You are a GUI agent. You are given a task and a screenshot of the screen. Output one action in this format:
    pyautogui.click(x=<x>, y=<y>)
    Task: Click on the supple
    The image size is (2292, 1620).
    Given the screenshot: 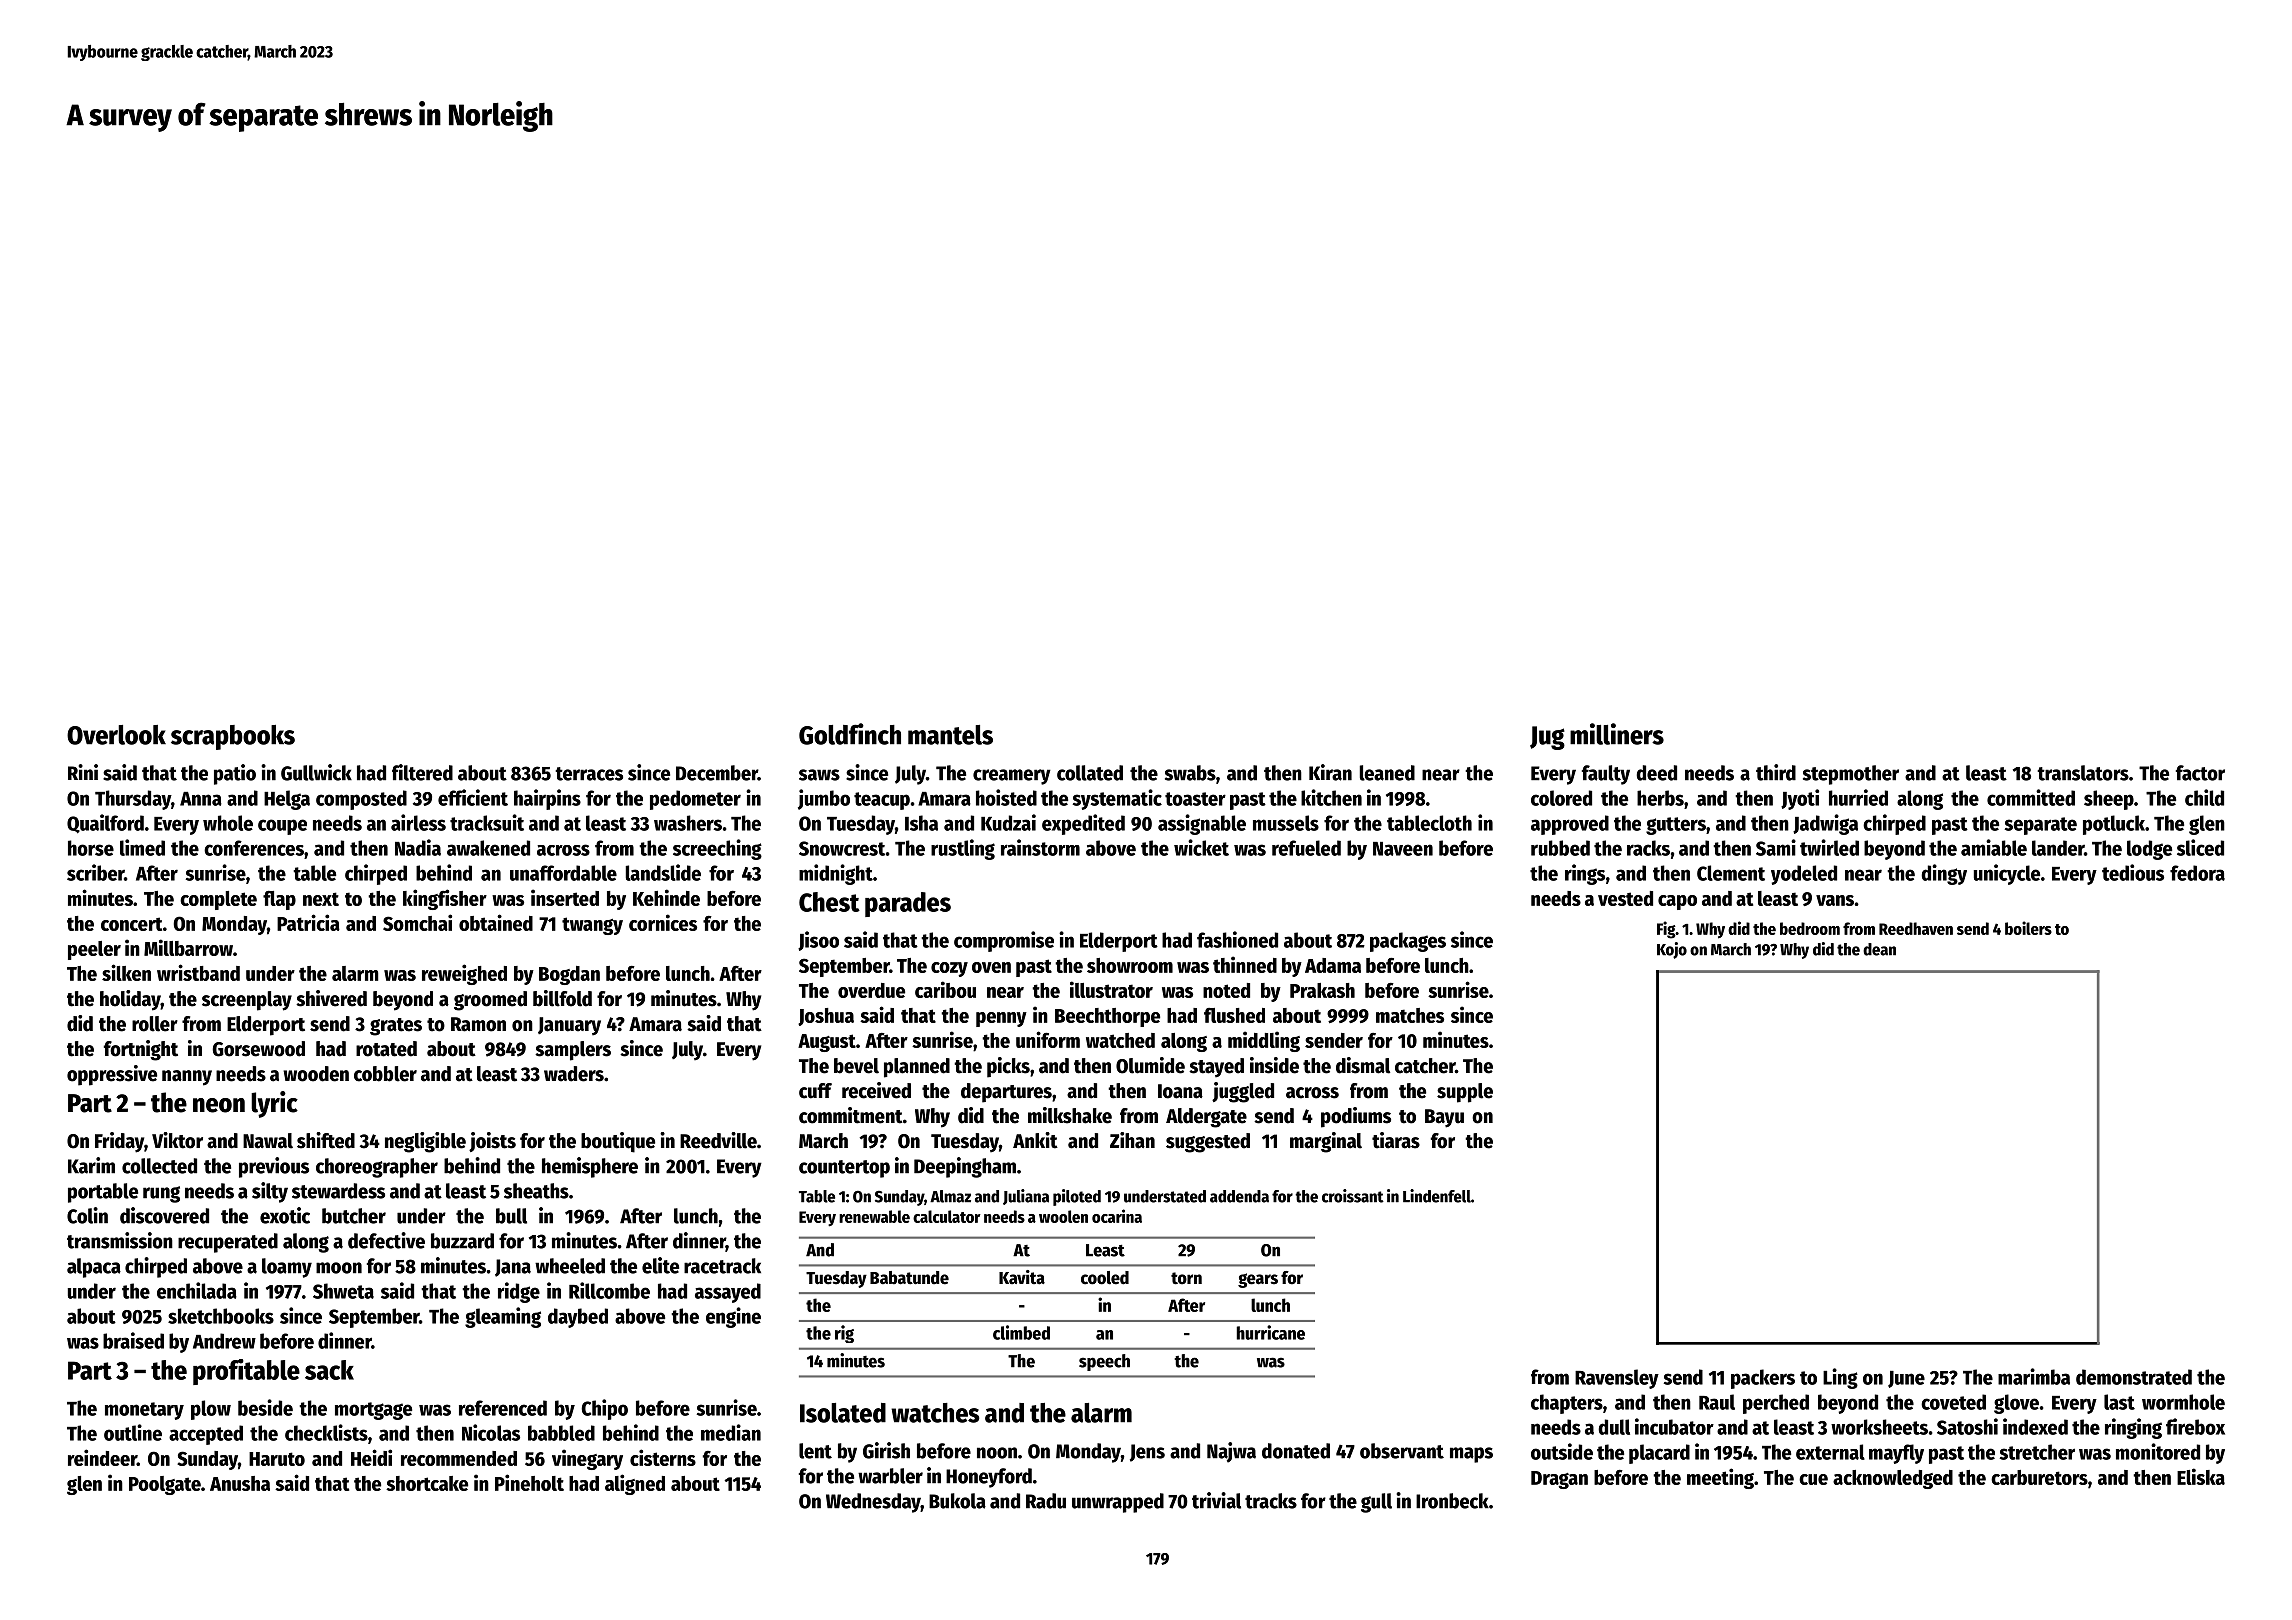 What is the action you would take?
    pyautogui.click(x=1465, y=1093)
